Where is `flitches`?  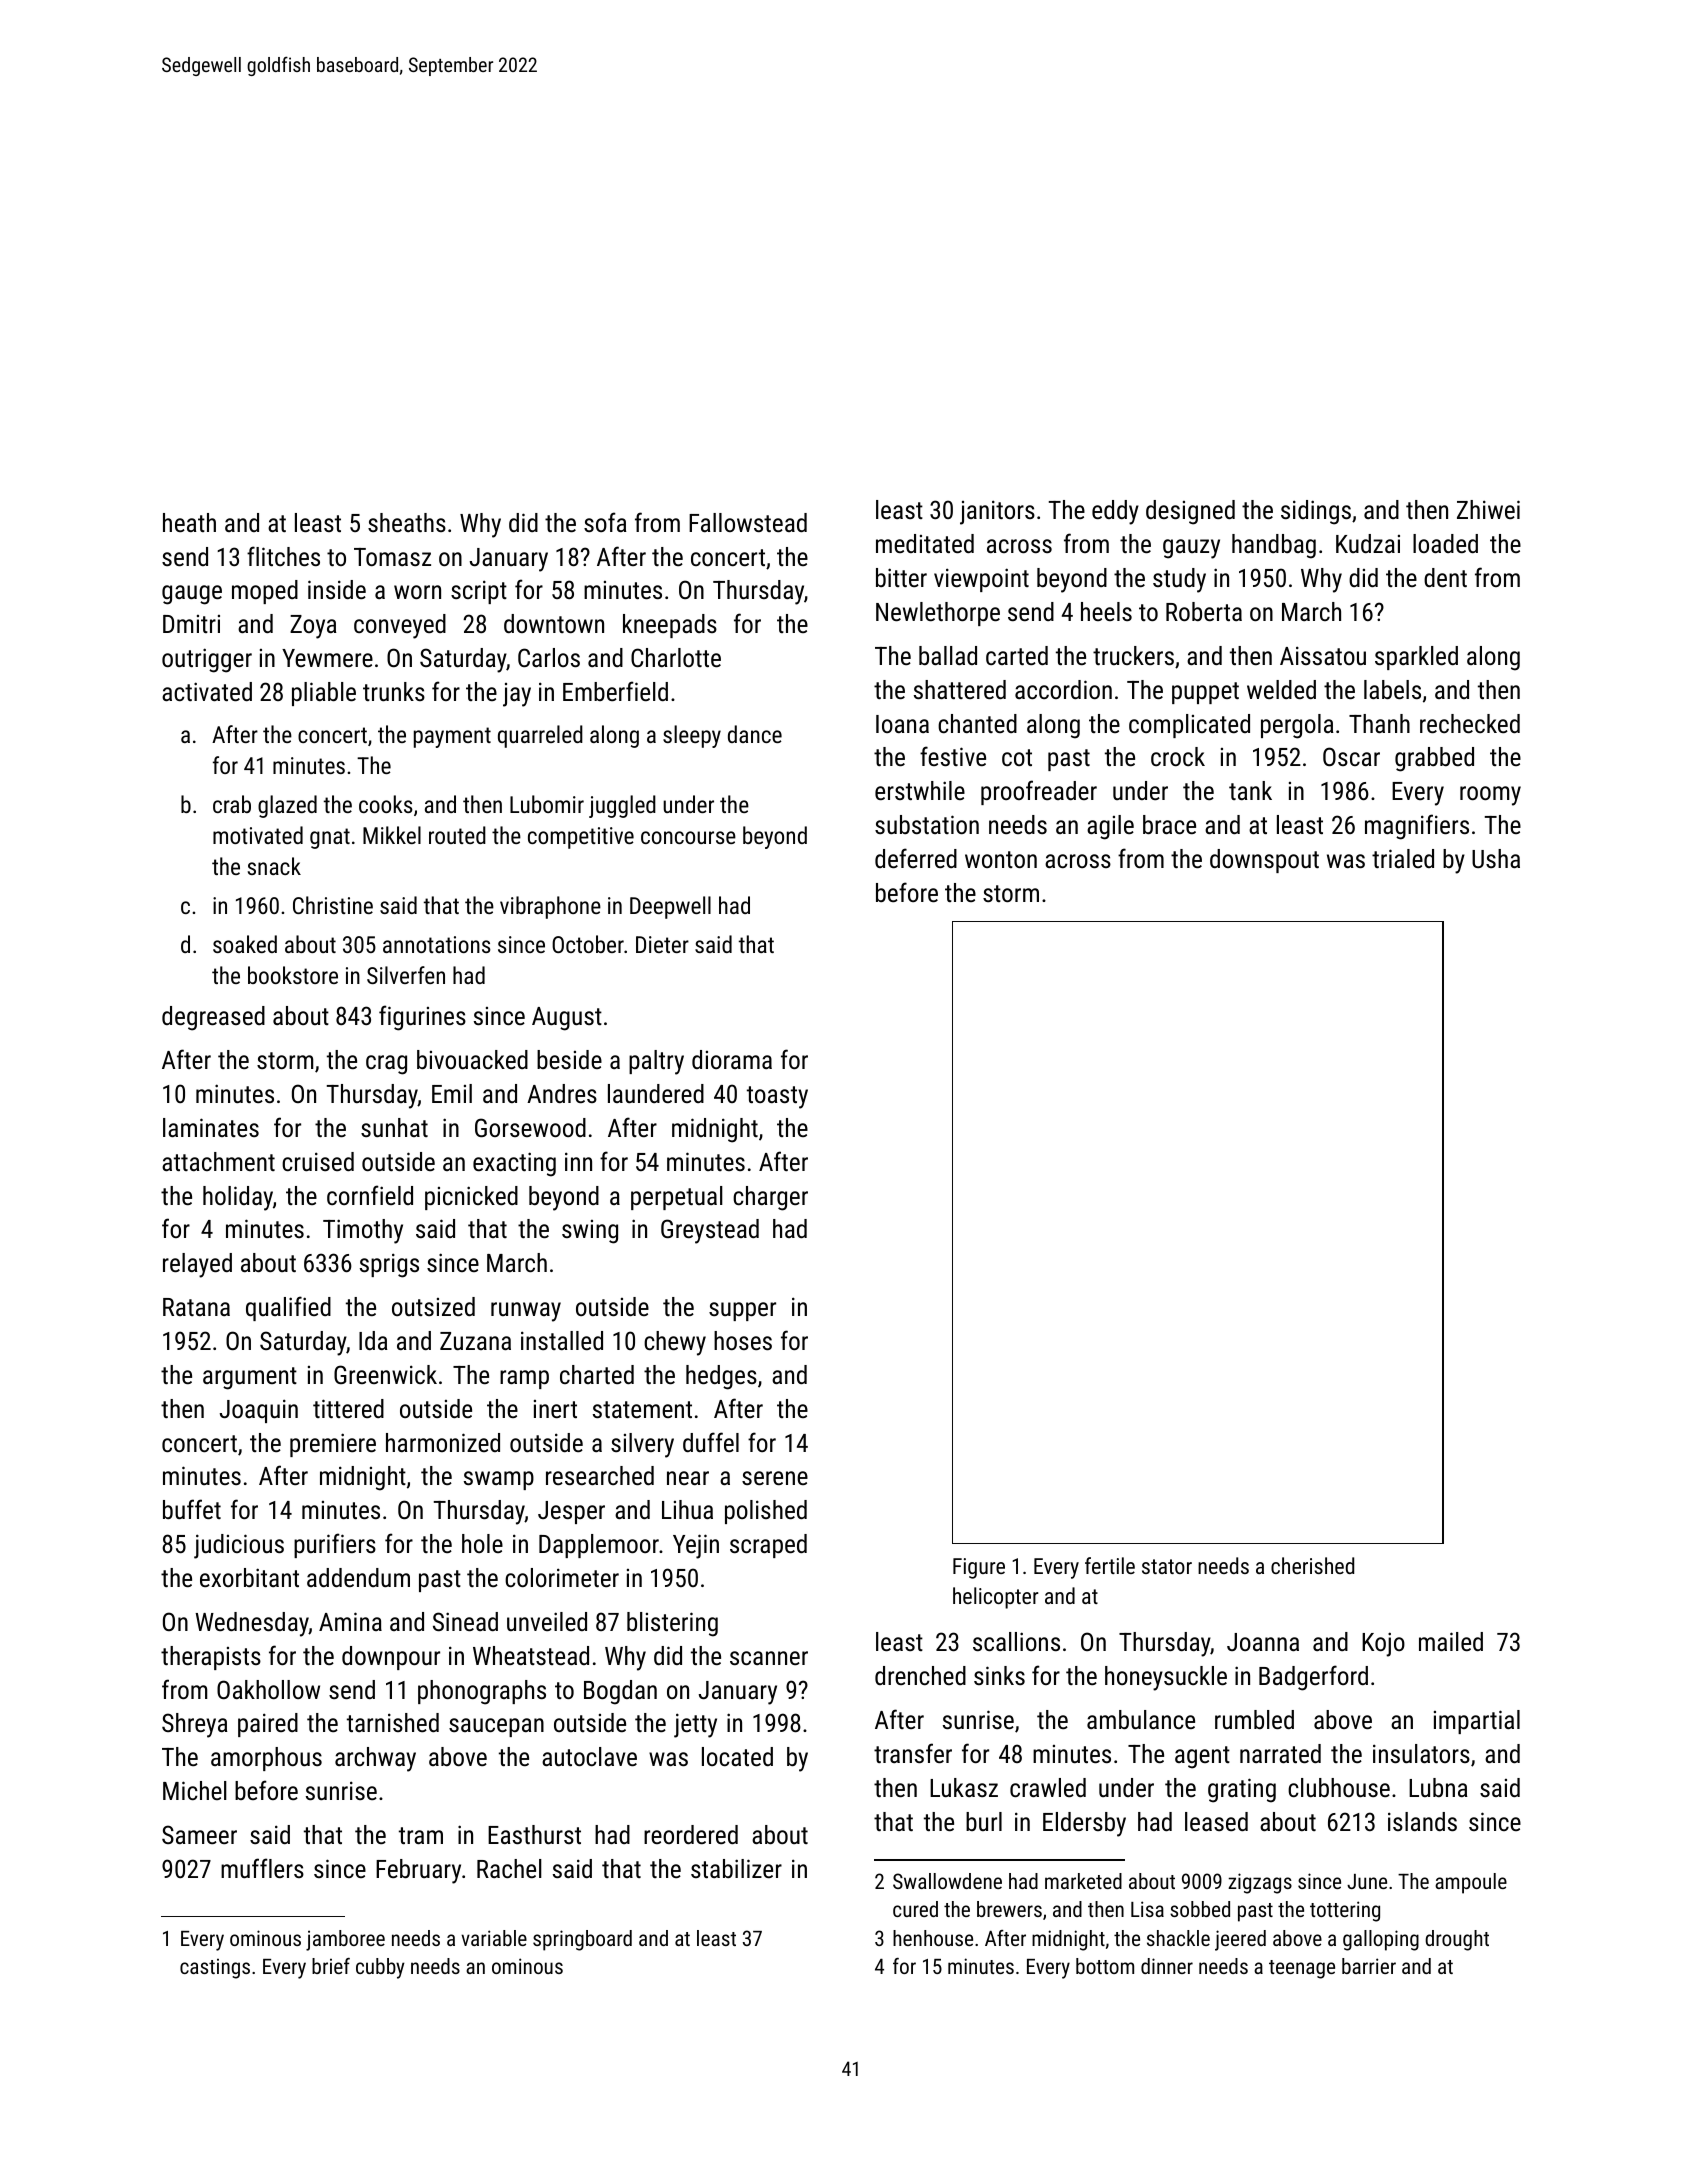
flitches is located at coordinates (283, 556).
